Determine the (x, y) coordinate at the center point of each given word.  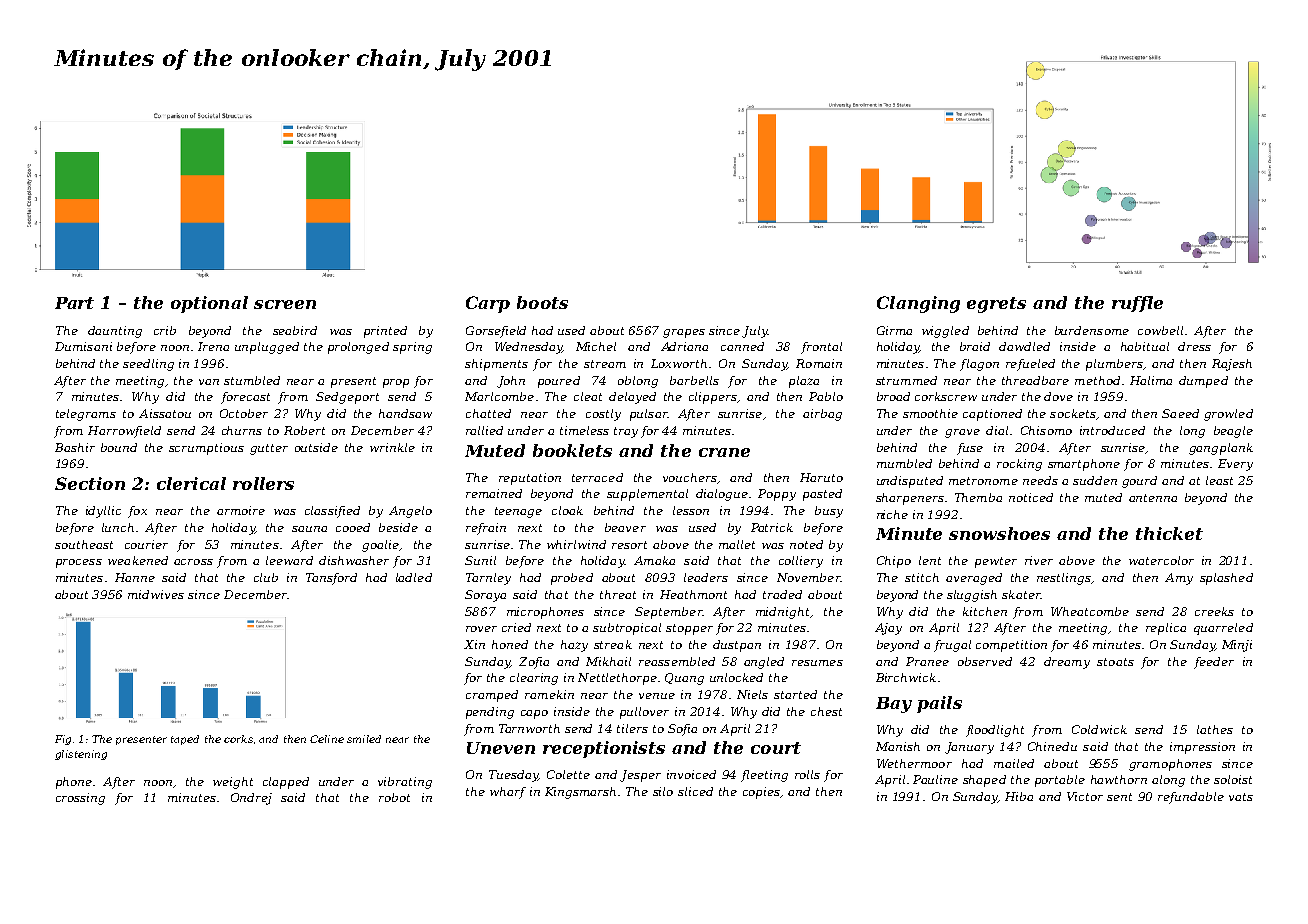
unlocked (736, 677)
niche (892, 514)
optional (209, 304)
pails (939, 704)
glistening (81, 755)
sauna (309, 529)
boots (542, 302)
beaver (625, 527)
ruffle (1137, 304)
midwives (156, 594)
